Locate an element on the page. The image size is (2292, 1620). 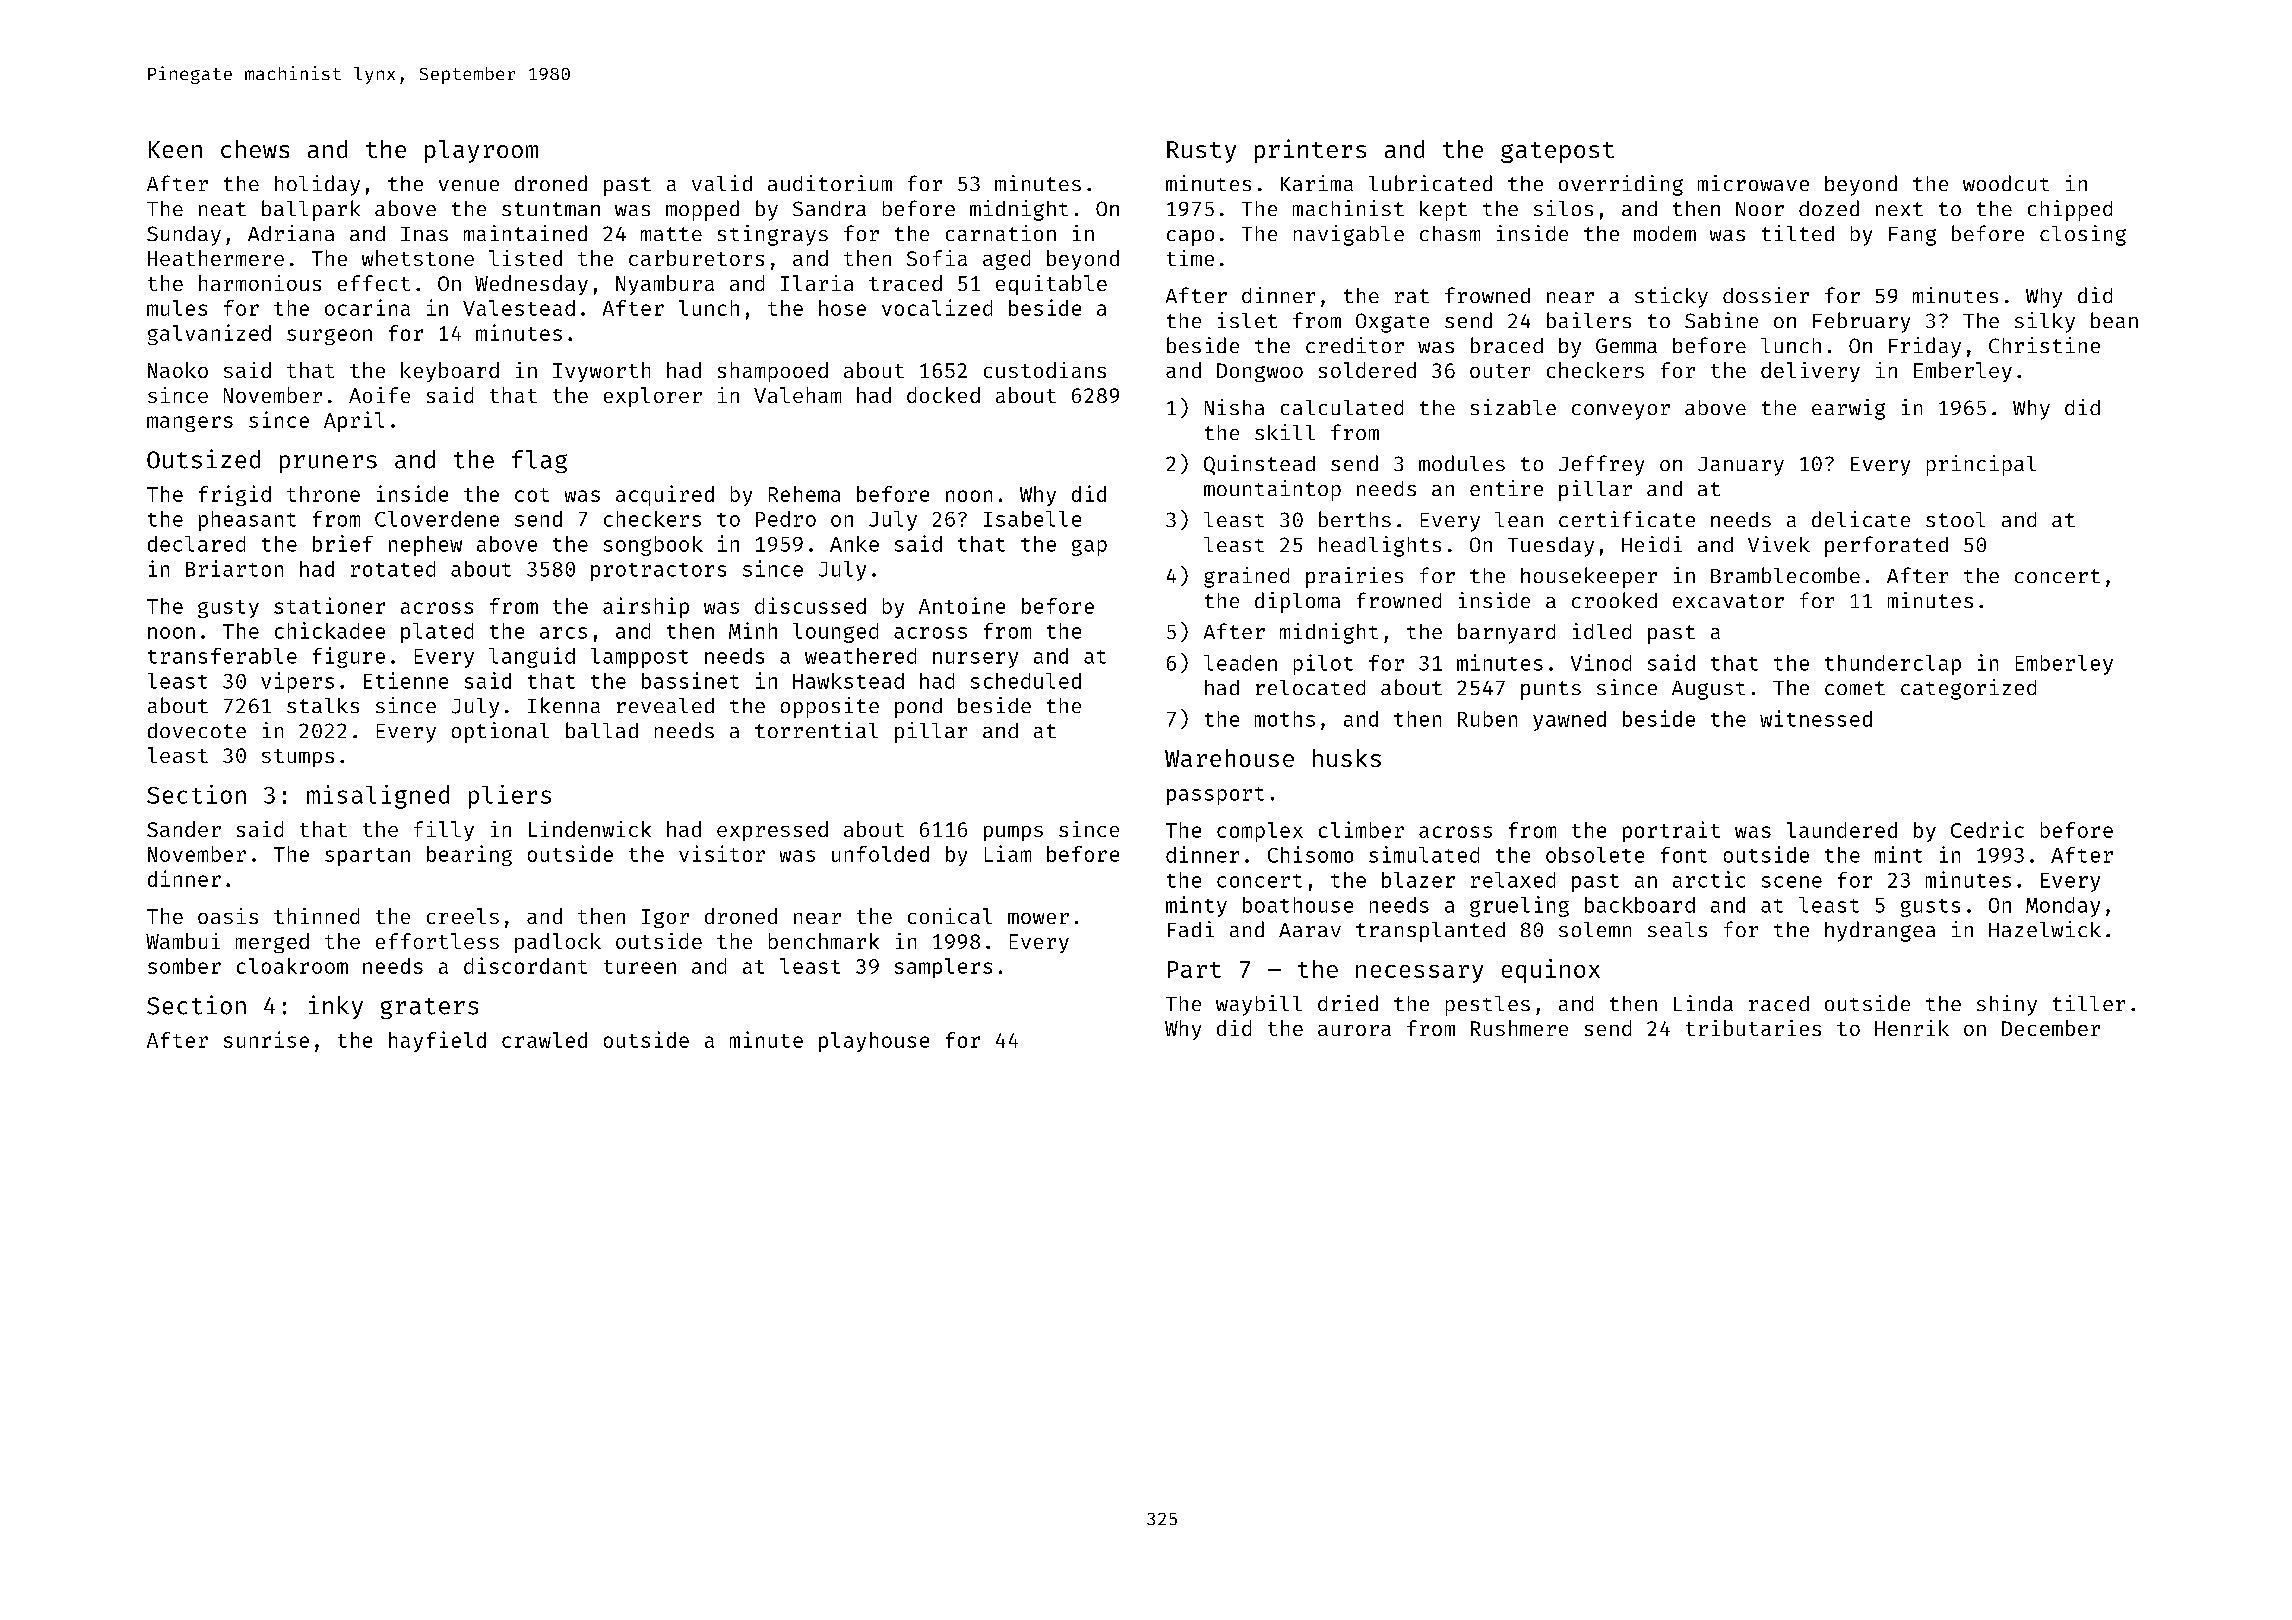
gatepost is located at coordinates (1557, 152).
